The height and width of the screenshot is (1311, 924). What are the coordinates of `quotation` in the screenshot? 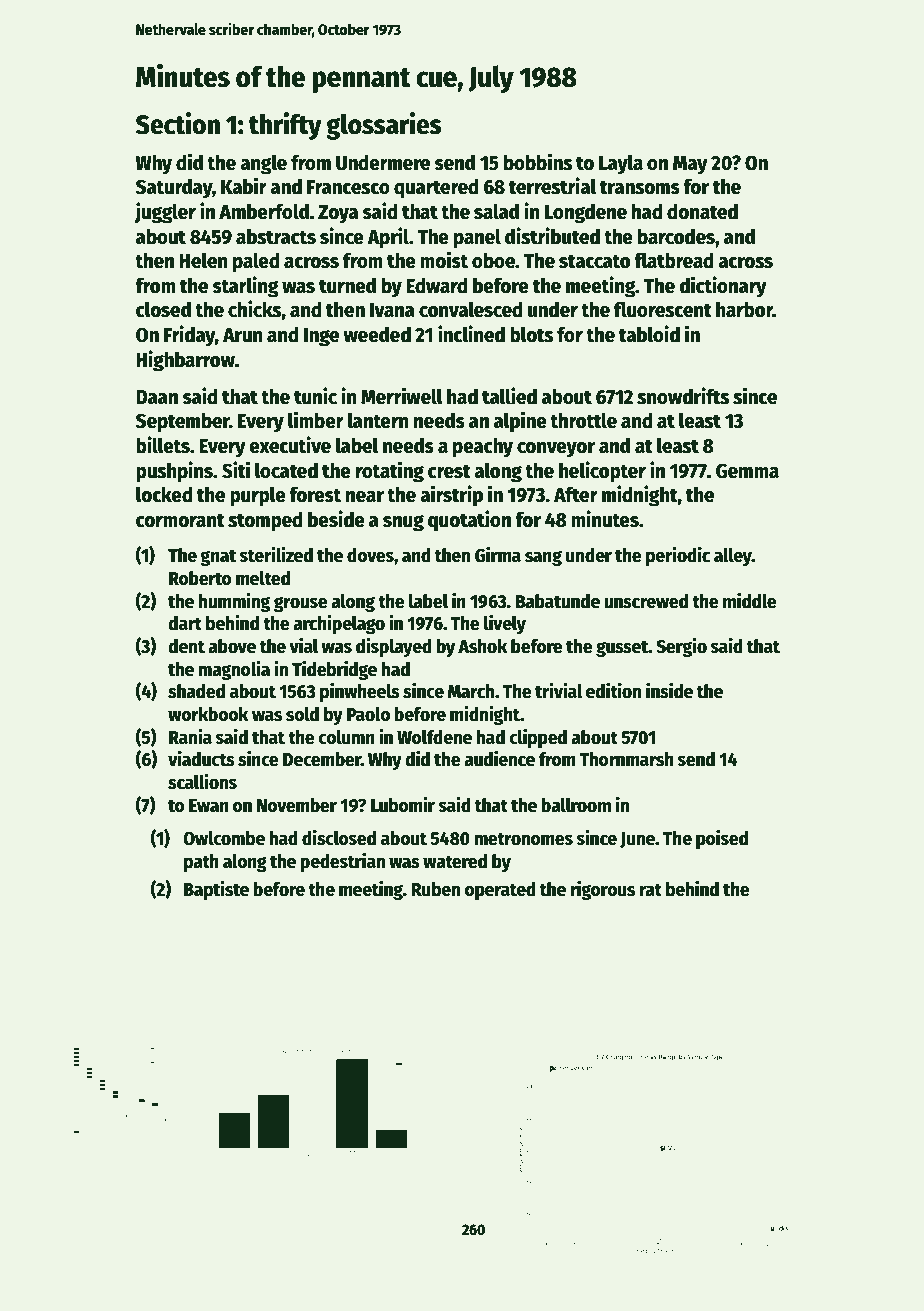 It's located at (469, 521).
